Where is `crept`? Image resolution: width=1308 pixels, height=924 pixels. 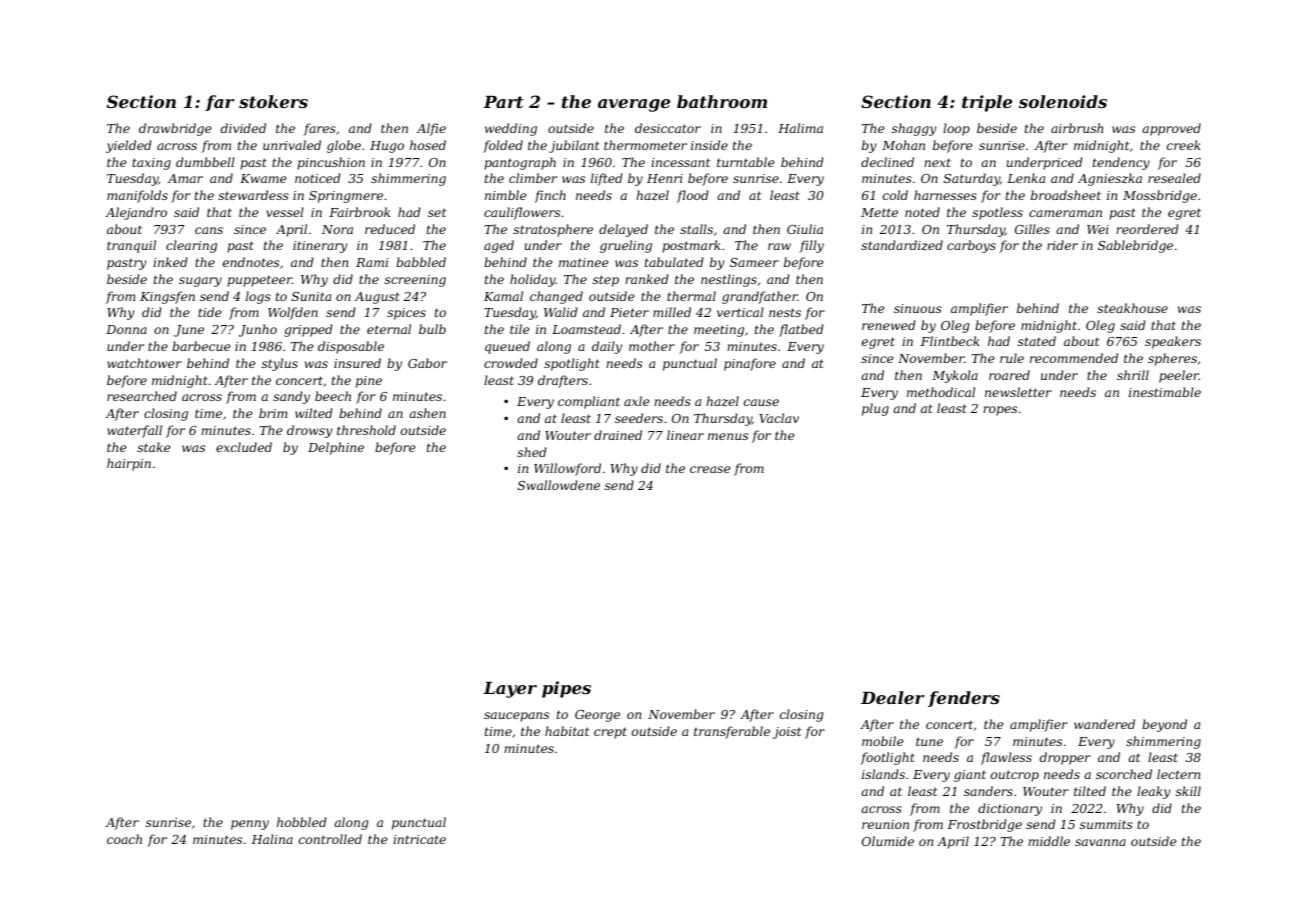 crept is located at coordinates (610, 733).
